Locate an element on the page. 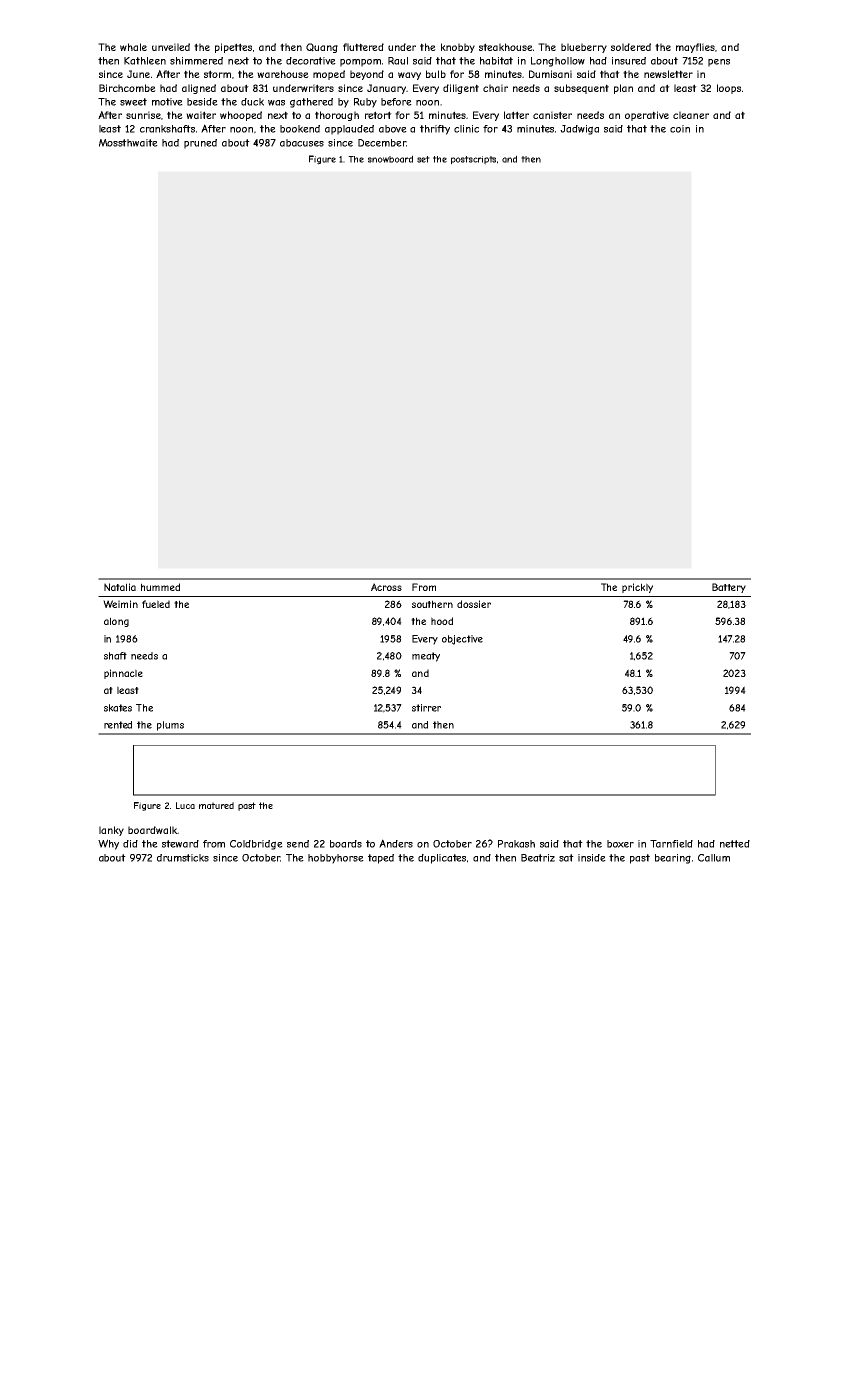  pinnacle is located at coordinates (123, 674).
